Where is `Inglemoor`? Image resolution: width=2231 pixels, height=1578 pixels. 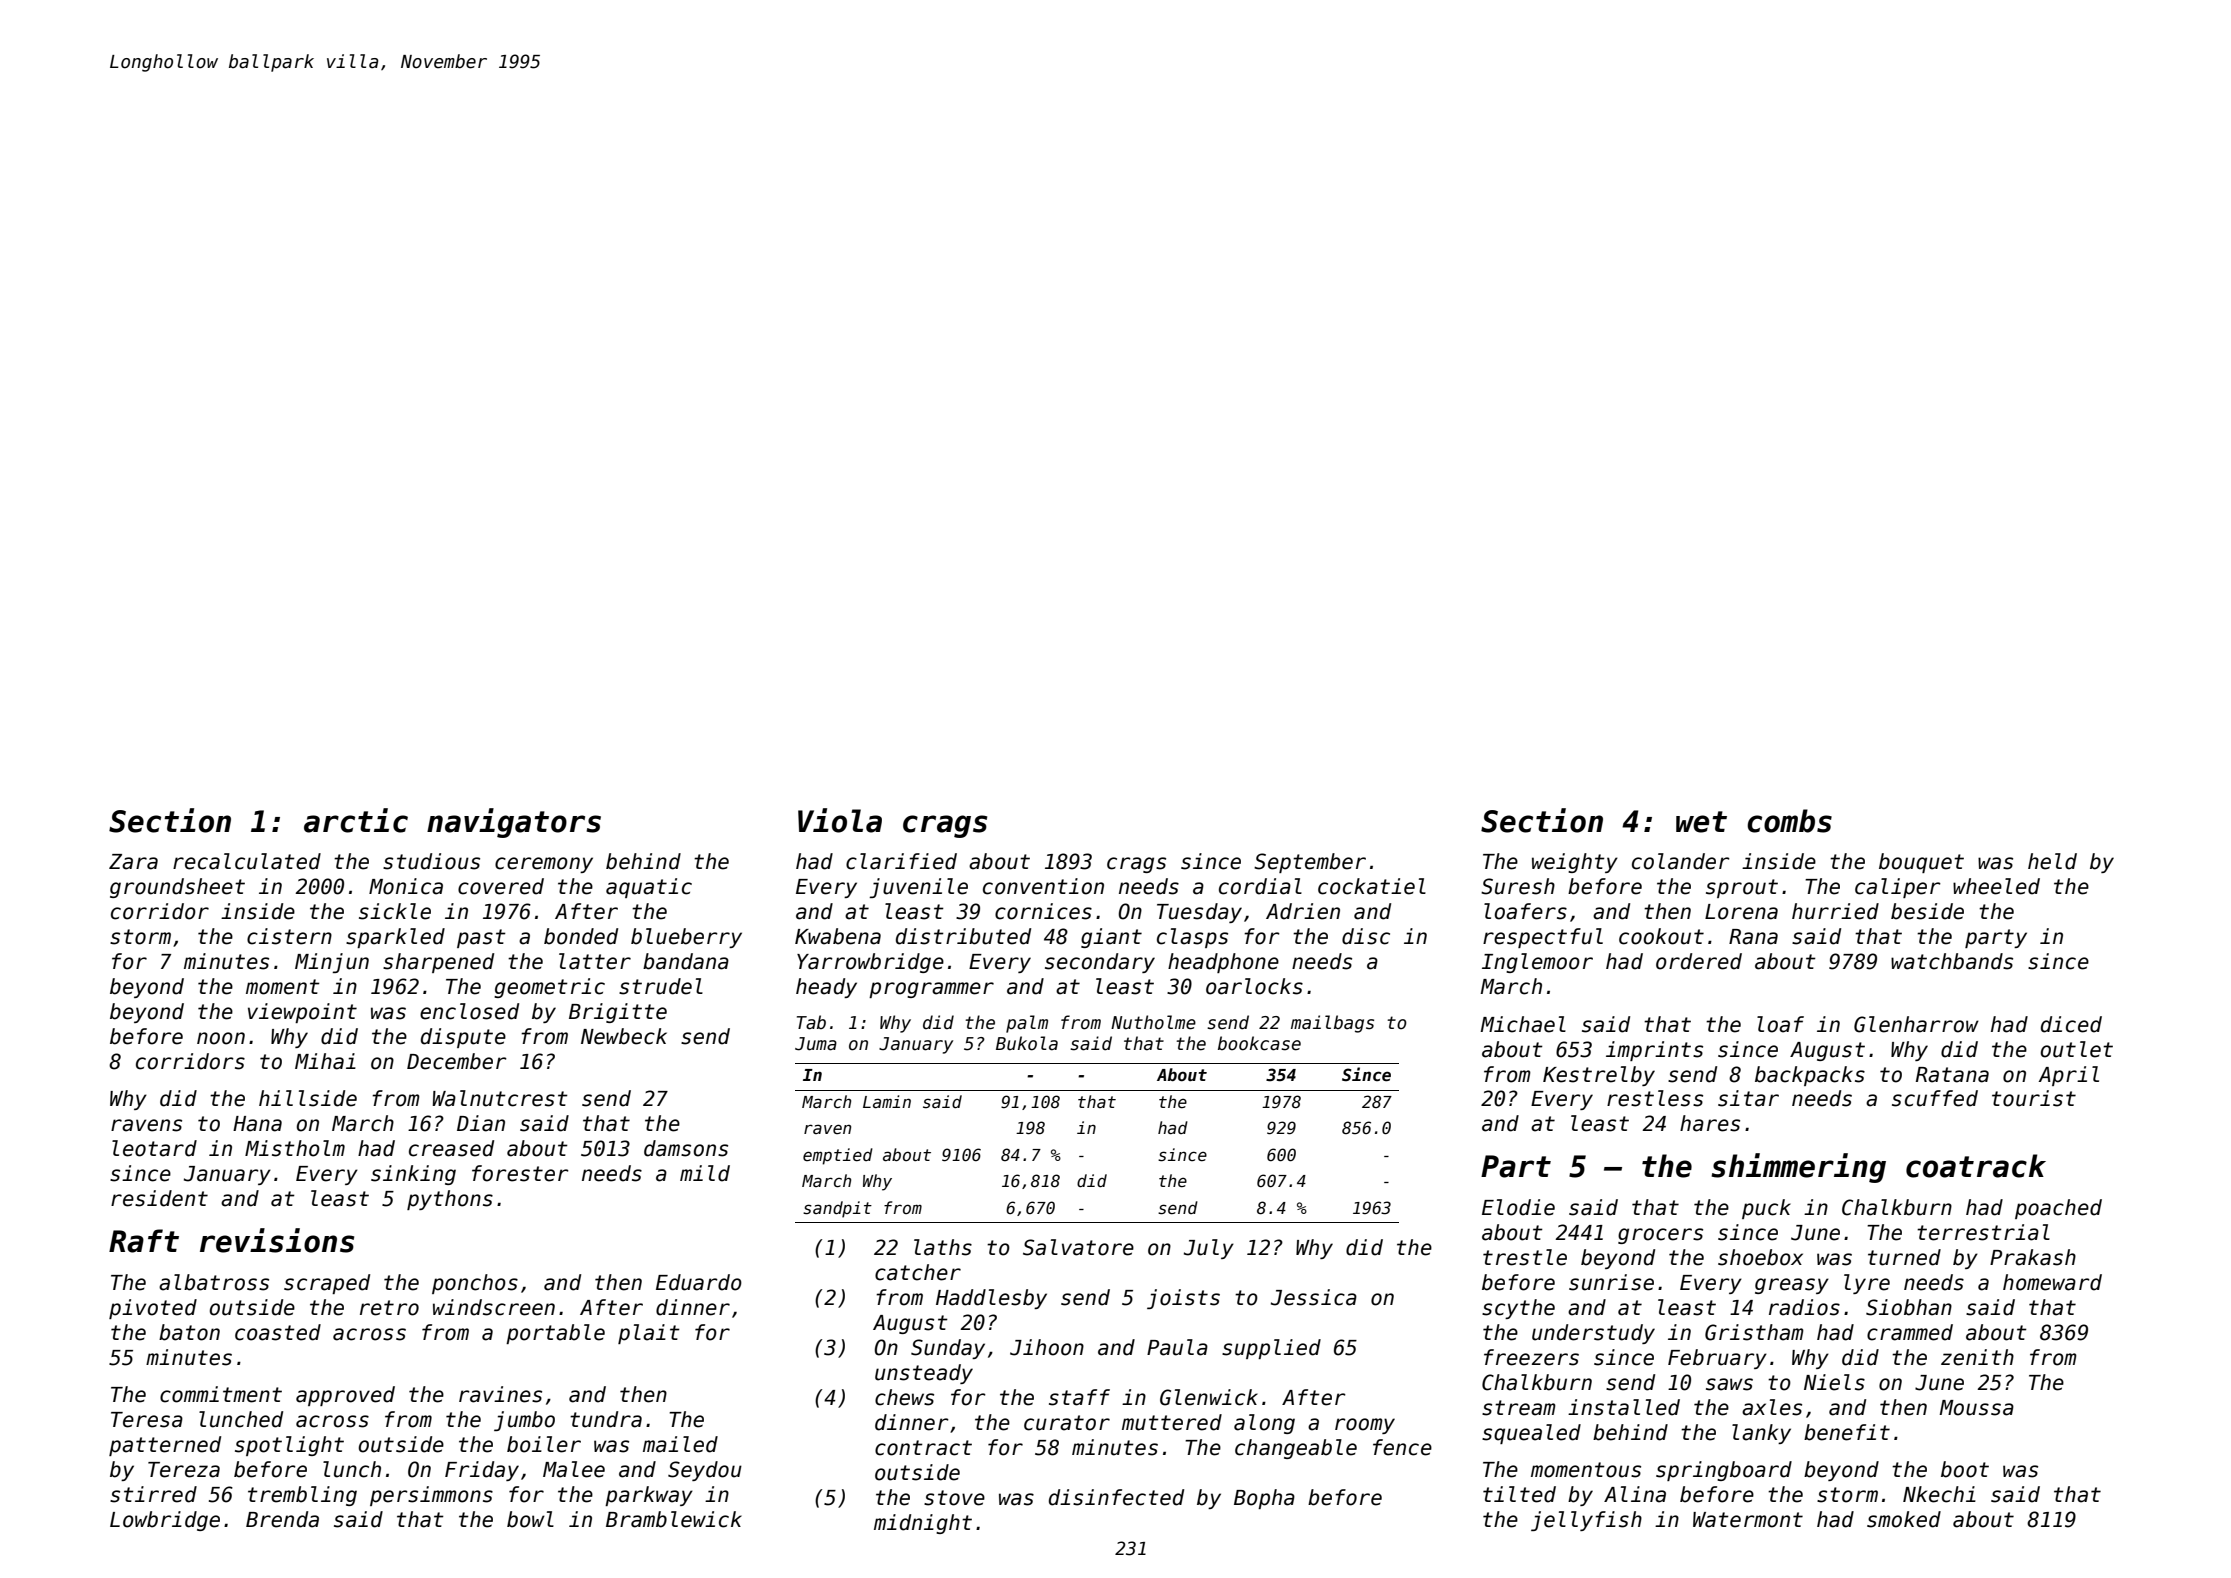 Inglemoor is located at coordinates (1537, 963).
